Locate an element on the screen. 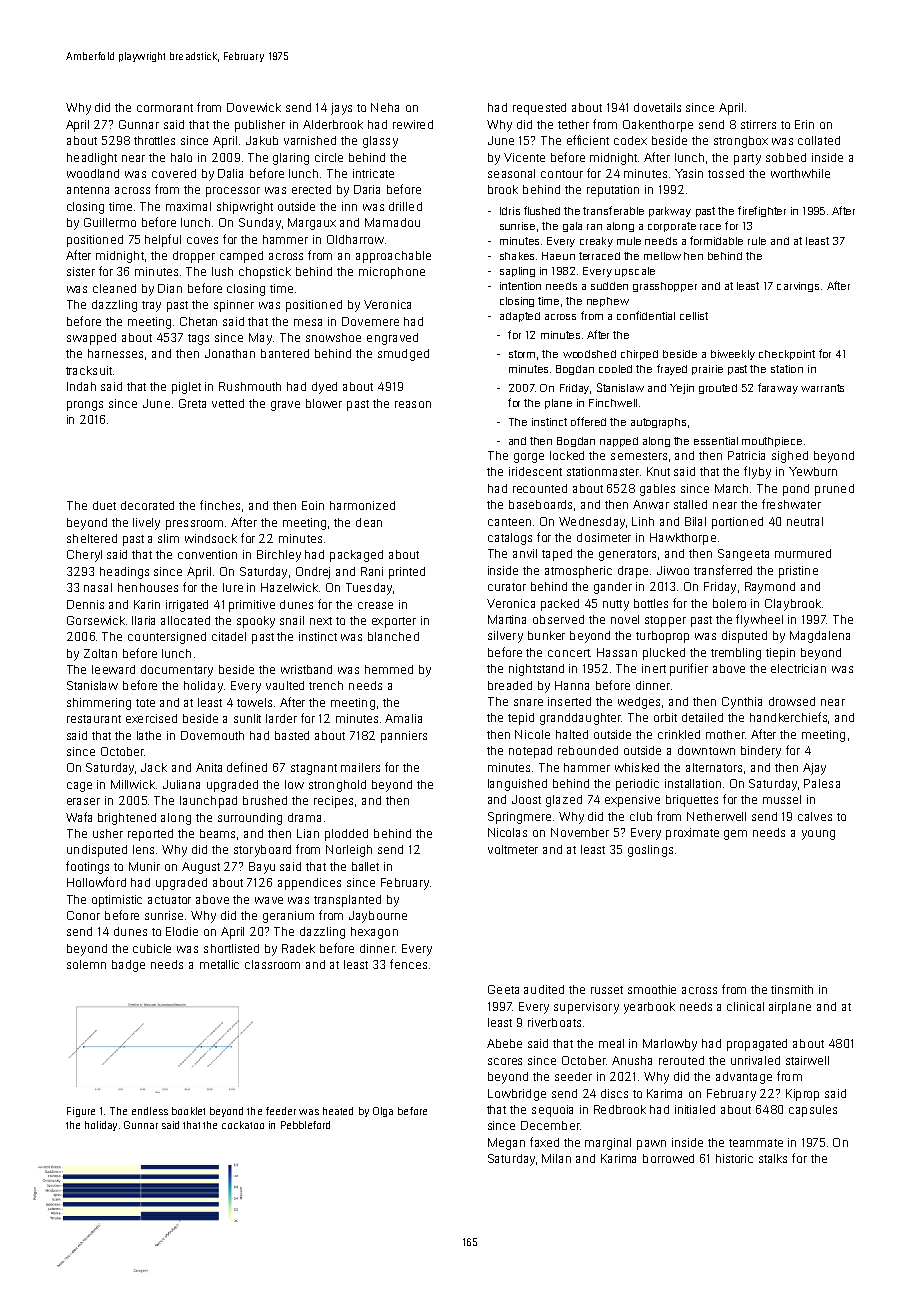 The width and height of the screenshot is (924, 1314). confidential is located at coordinates (646, 315).
